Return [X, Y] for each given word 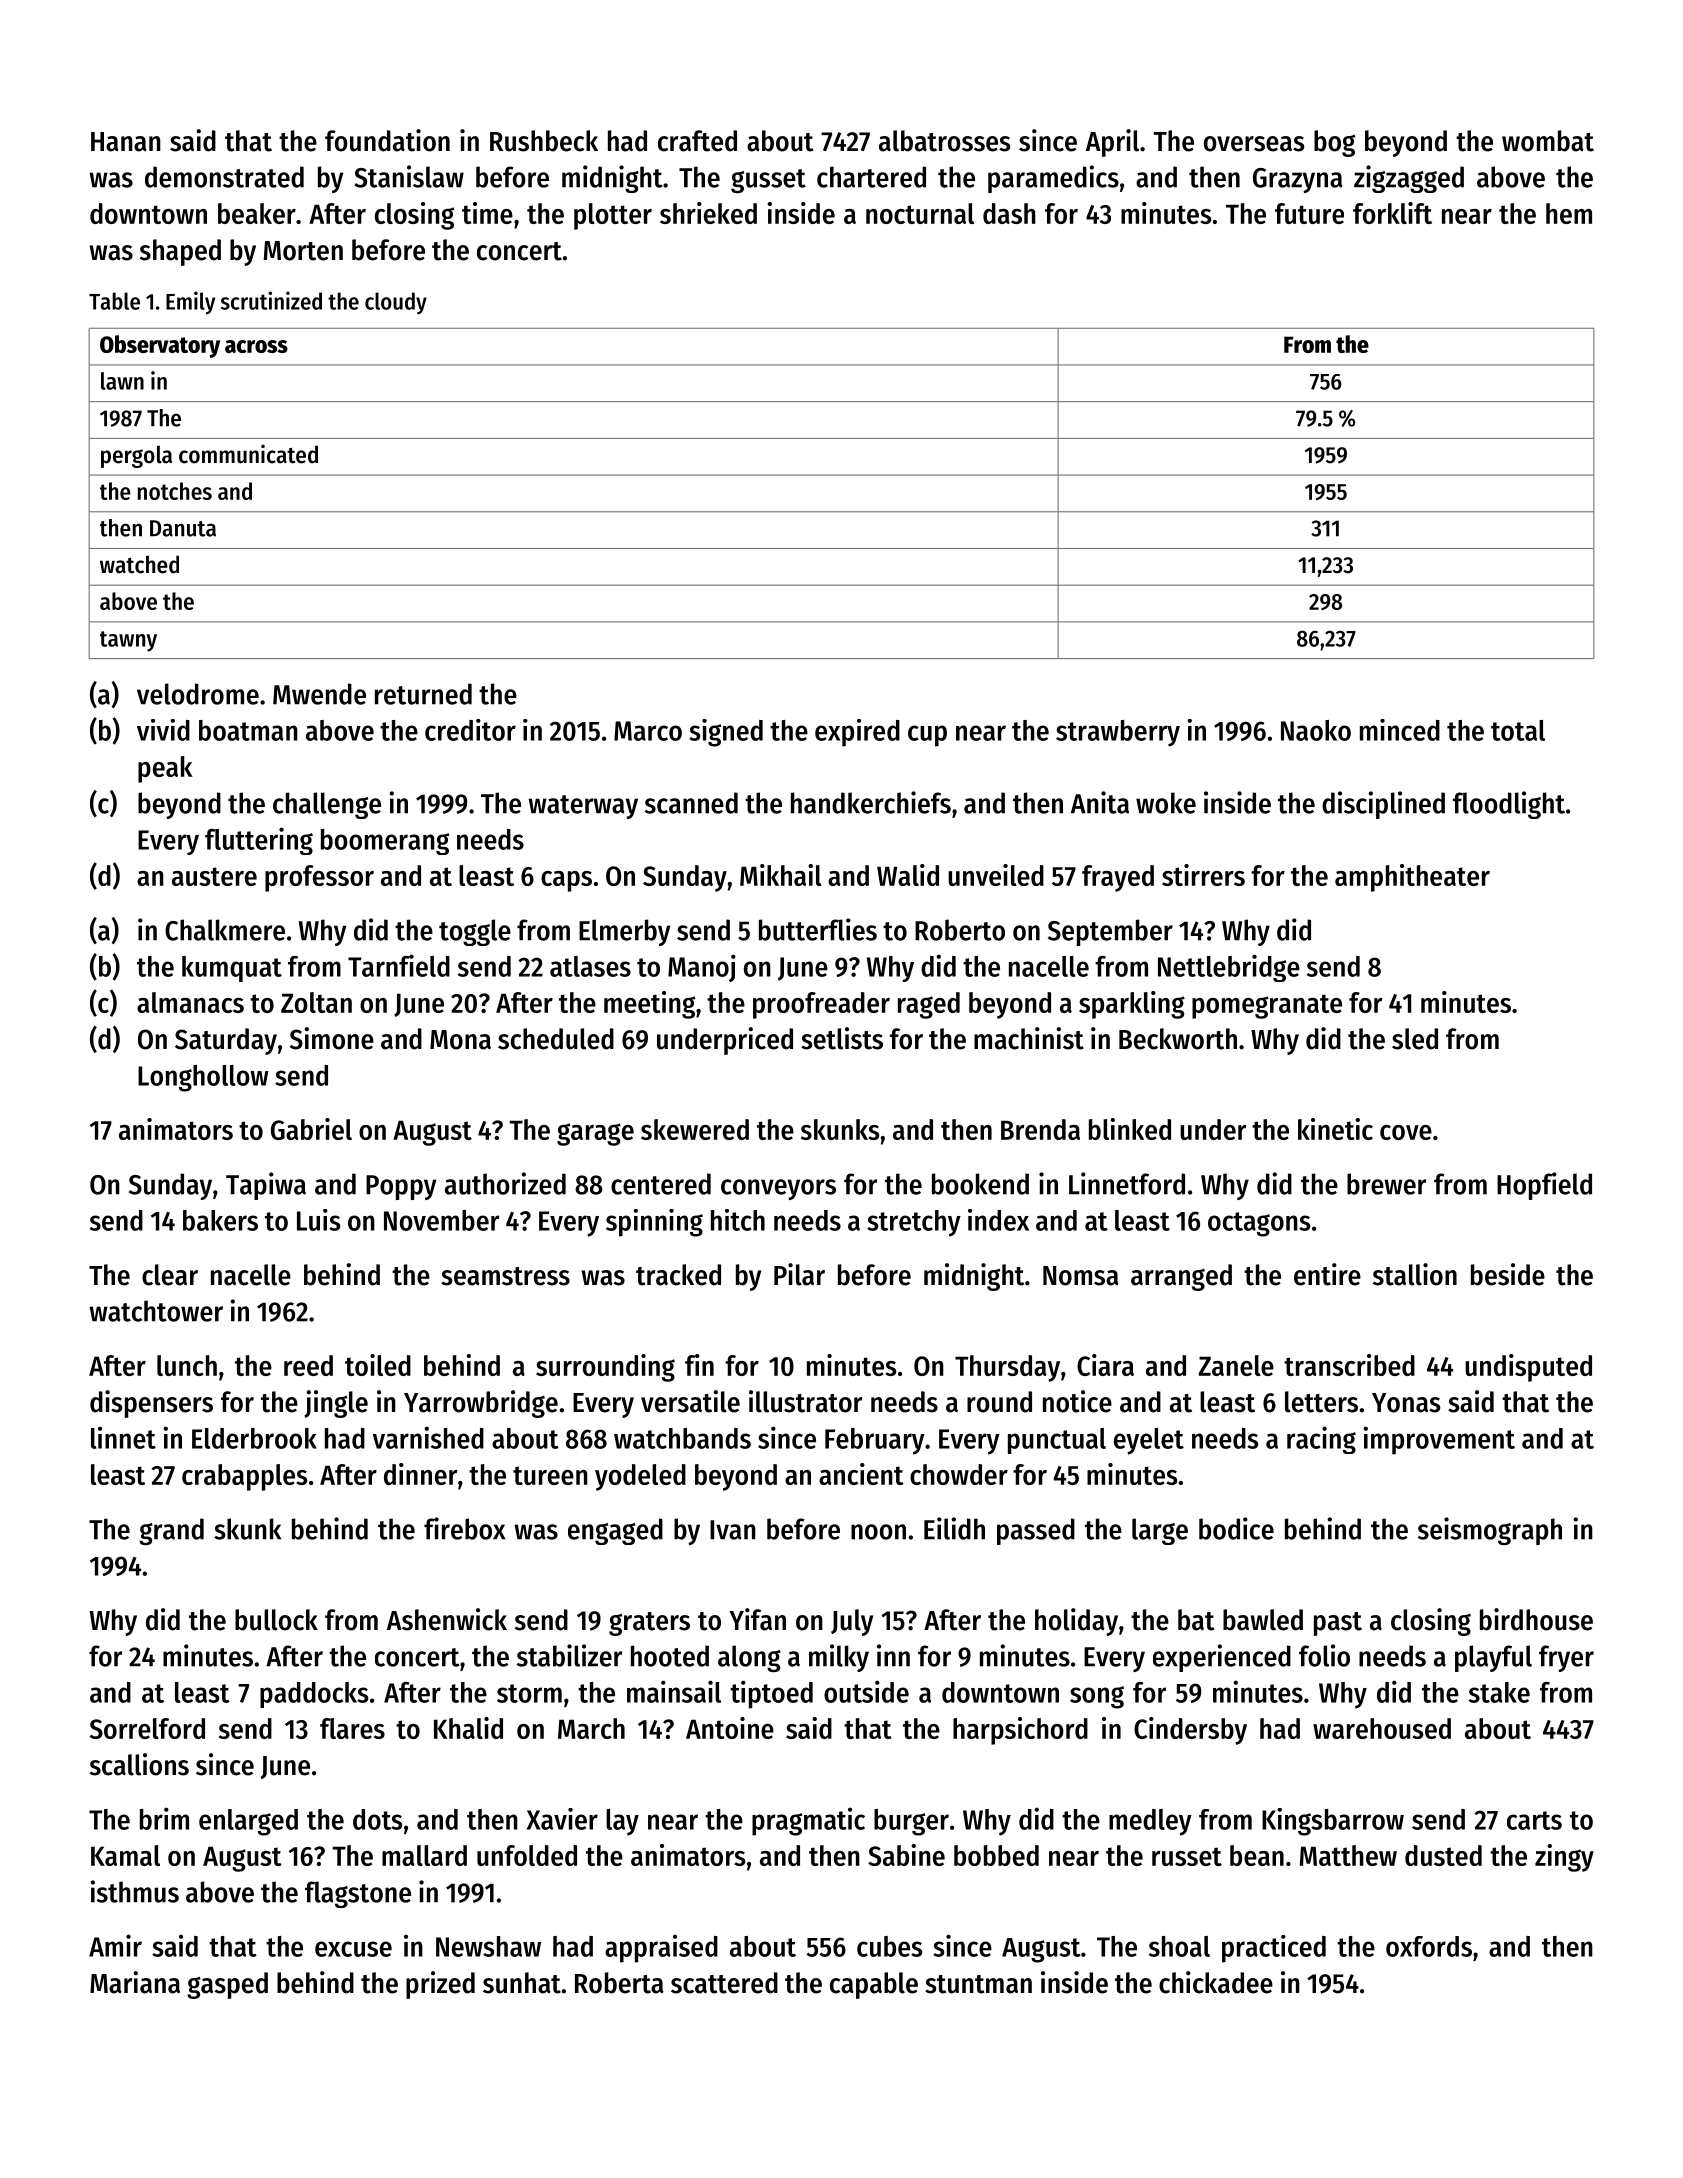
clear [170, 1275]
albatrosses [945, 141]
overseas [1254, 144]
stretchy [914, 1223]
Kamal [125, 1855]
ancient [861, 1474]
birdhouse [1536, 1619]
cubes [890, 1946]
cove [1406, 1132]
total [1518, 730]
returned [423, 694]
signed [726, 733]
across [256, 346]
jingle [336, 1404]
